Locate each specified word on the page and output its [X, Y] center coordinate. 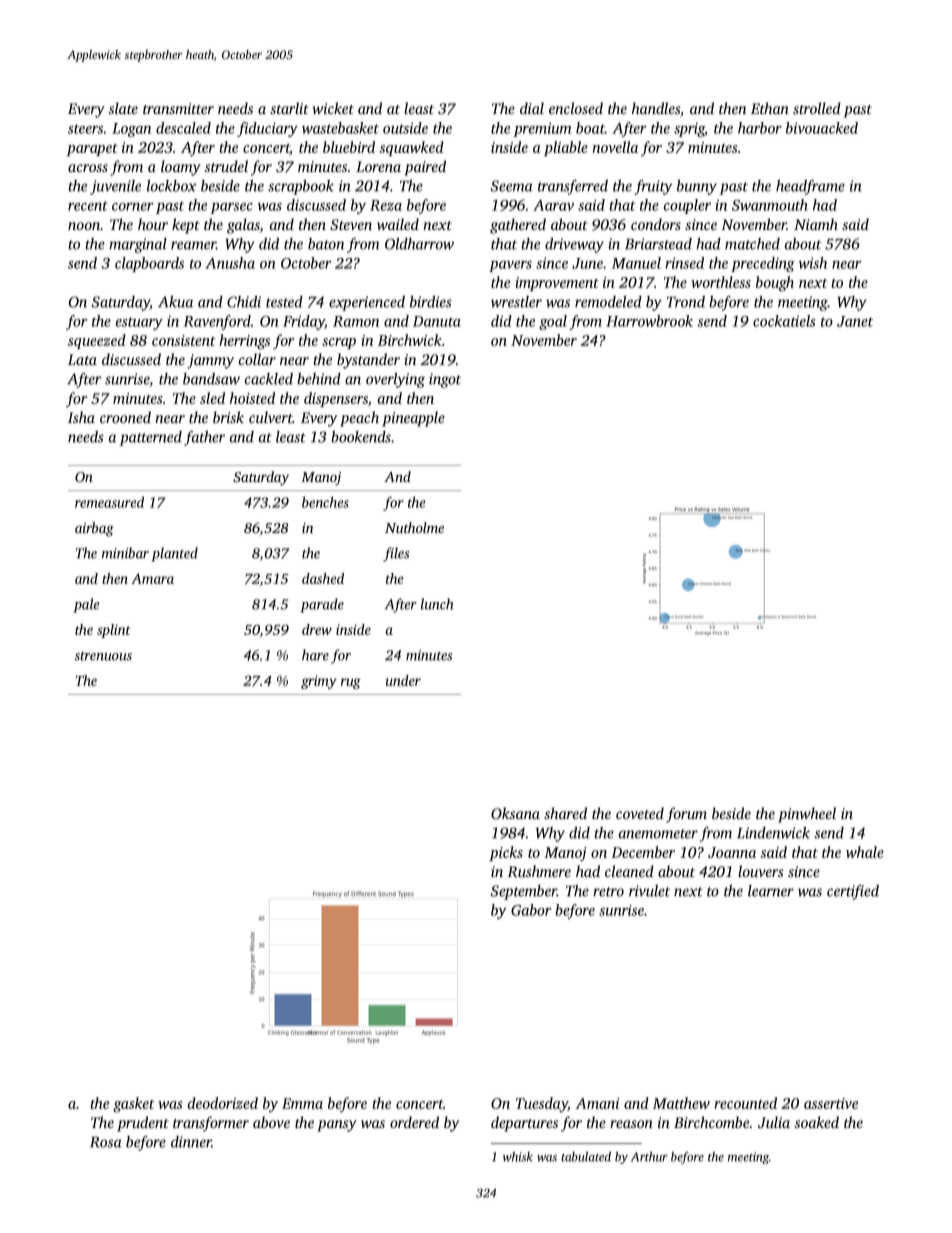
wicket [333, 108]
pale [86, 605]
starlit [289, 108]
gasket [133, 1105]
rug [351, 683]
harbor [760, 128]
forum [686, 815]
